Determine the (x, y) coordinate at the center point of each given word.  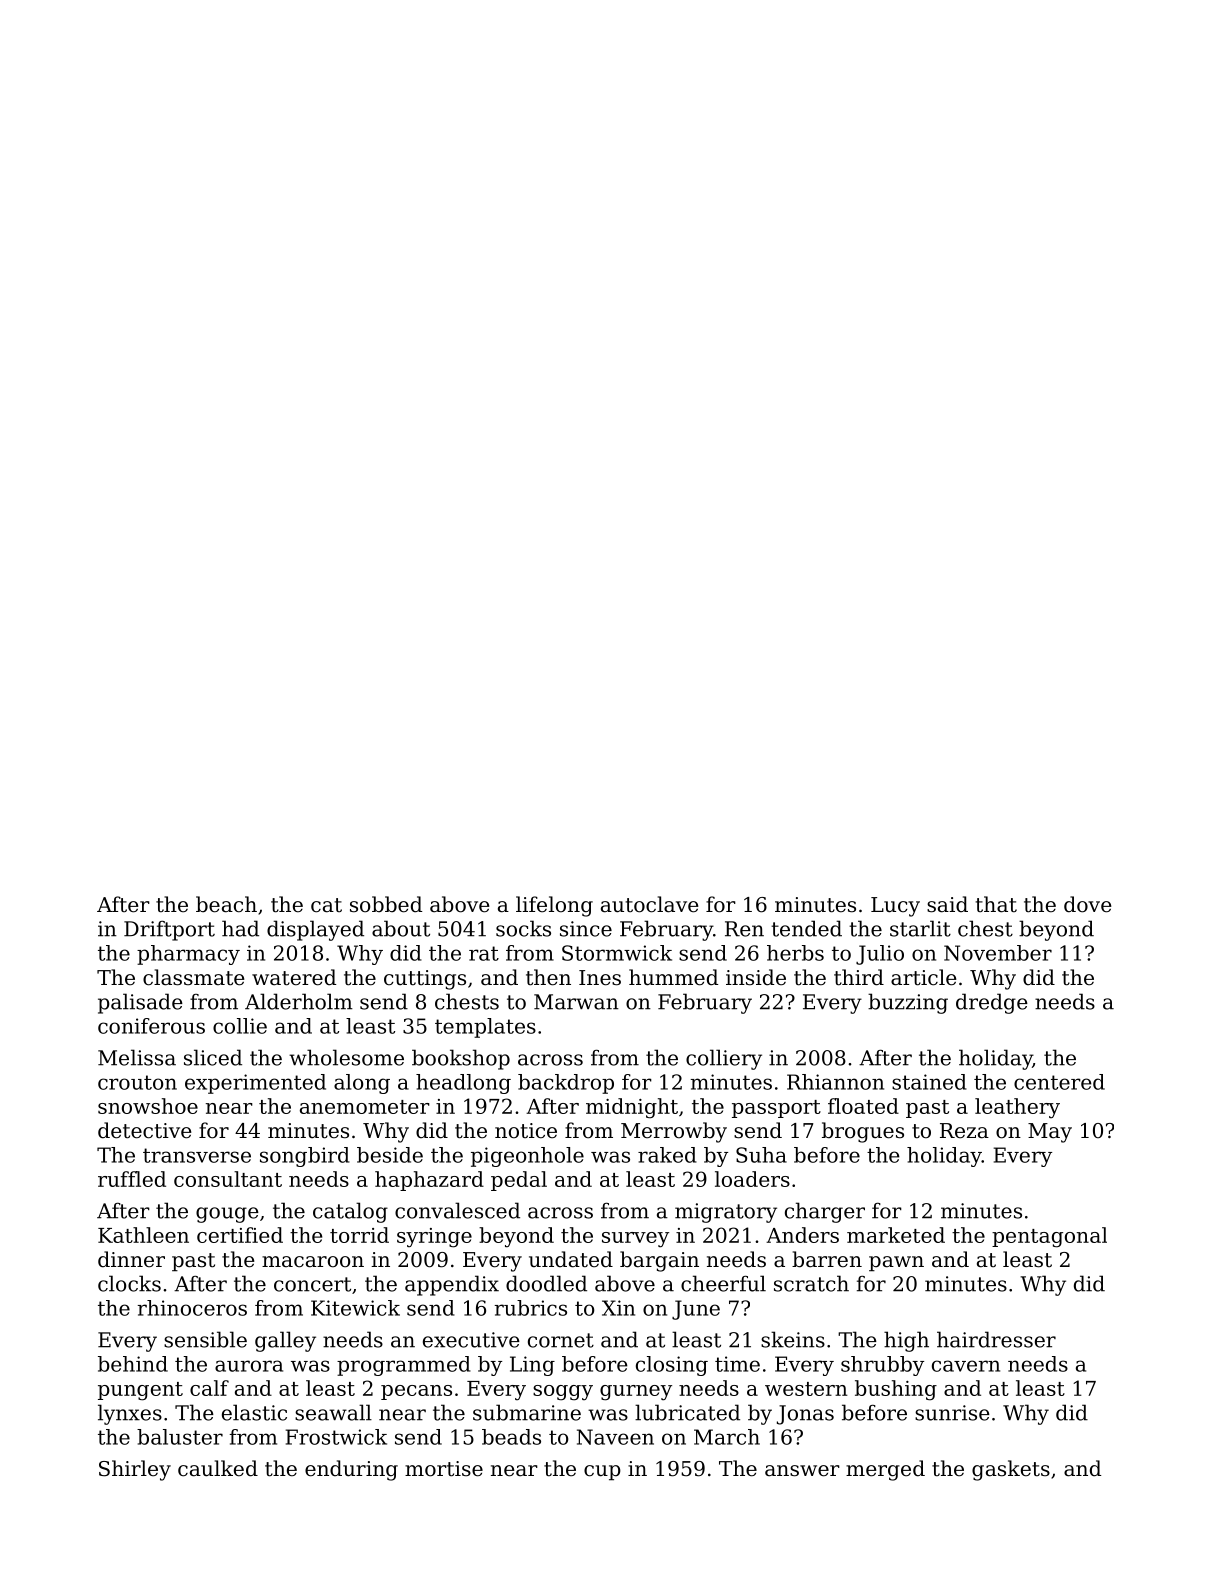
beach (226, 904)
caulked (218, 1468)
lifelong (554, 906)
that (996, 904)
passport (776, 1109)
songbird (305, 1157)
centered (1059, 1082)
